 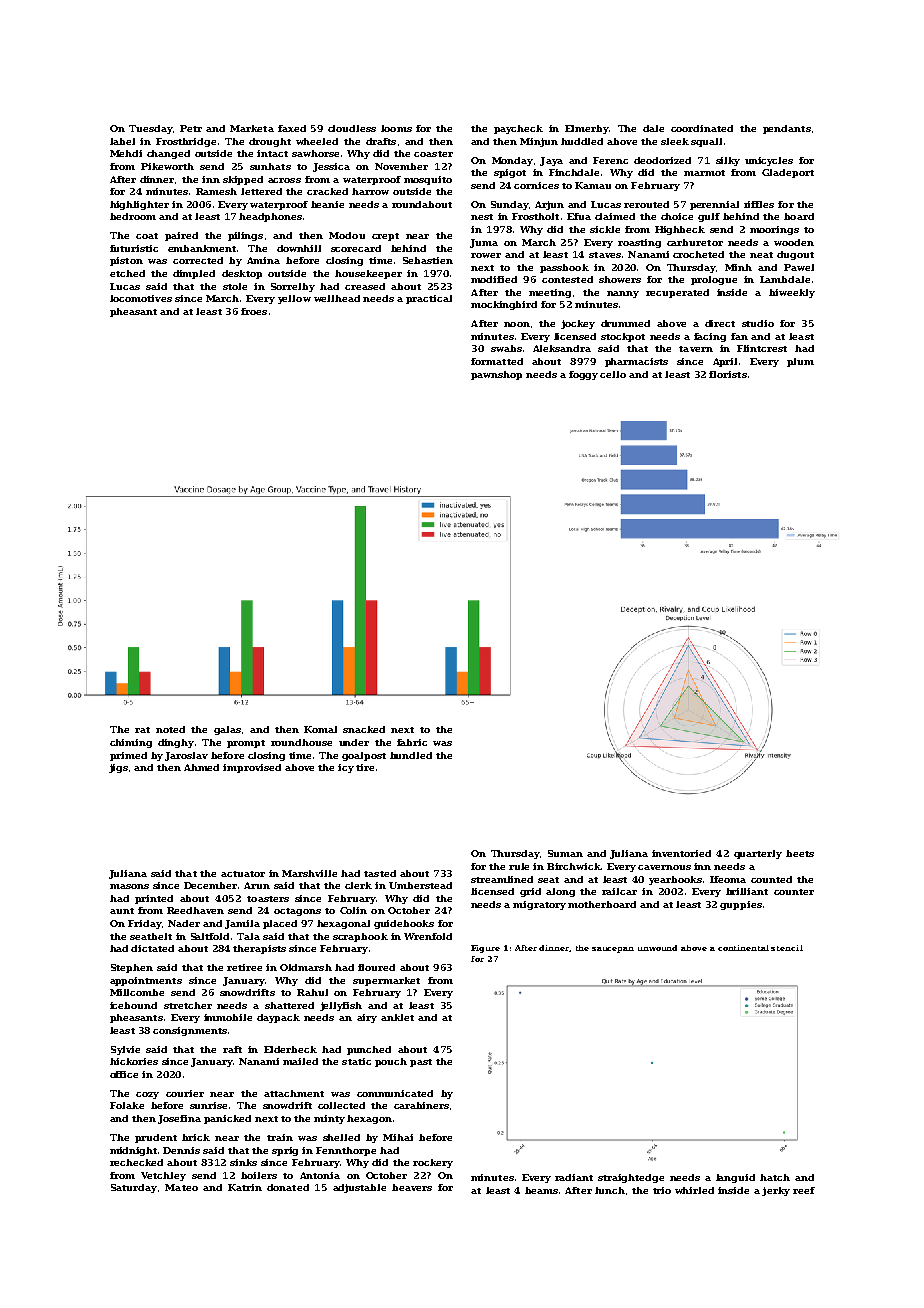 What do you see at coordinates (280, 1137) in the screenshot?
I see `train` at bounding box center [280, 1137].
